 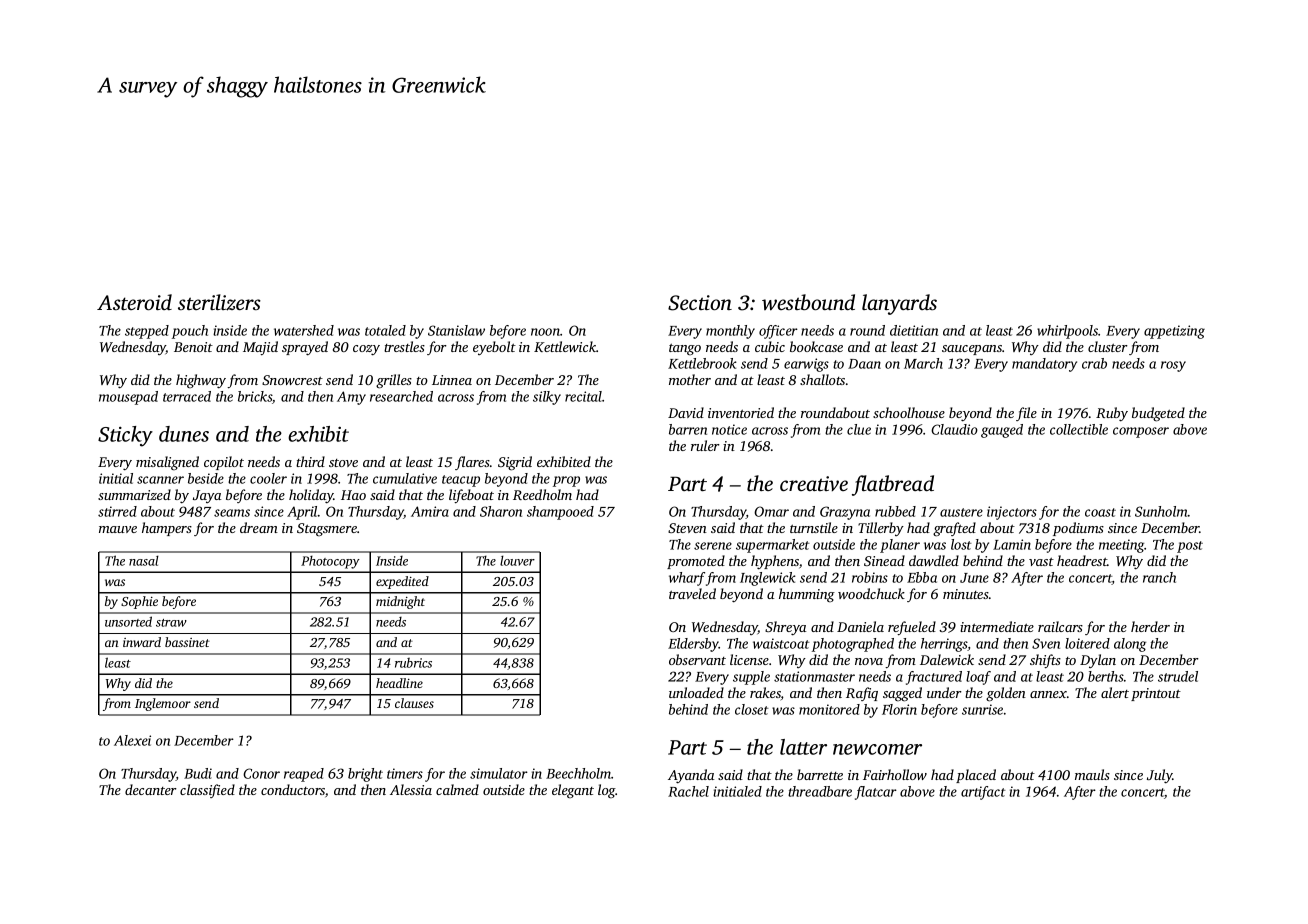 What do you see at coordinates (547, 398) in the document?
I see `silky` at bounding box center [547, 398].
